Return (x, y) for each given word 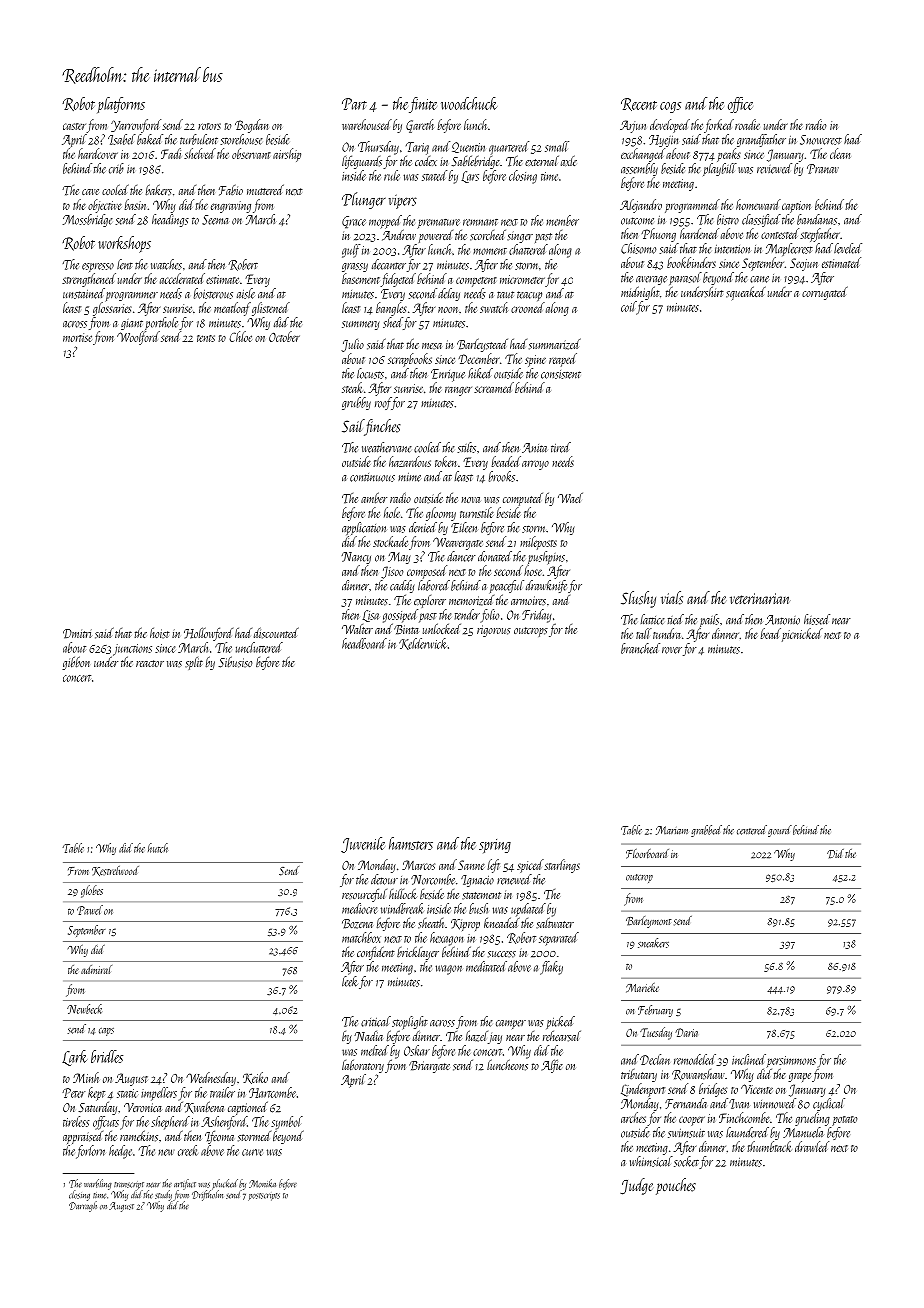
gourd (780, 831)
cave (90, 192)
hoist (160, 633)
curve (252, 1152)
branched (640, 648)
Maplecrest (789, 249)
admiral (96, 969)
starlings (562, 866)
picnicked (802, 635)
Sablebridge (475, 162)
